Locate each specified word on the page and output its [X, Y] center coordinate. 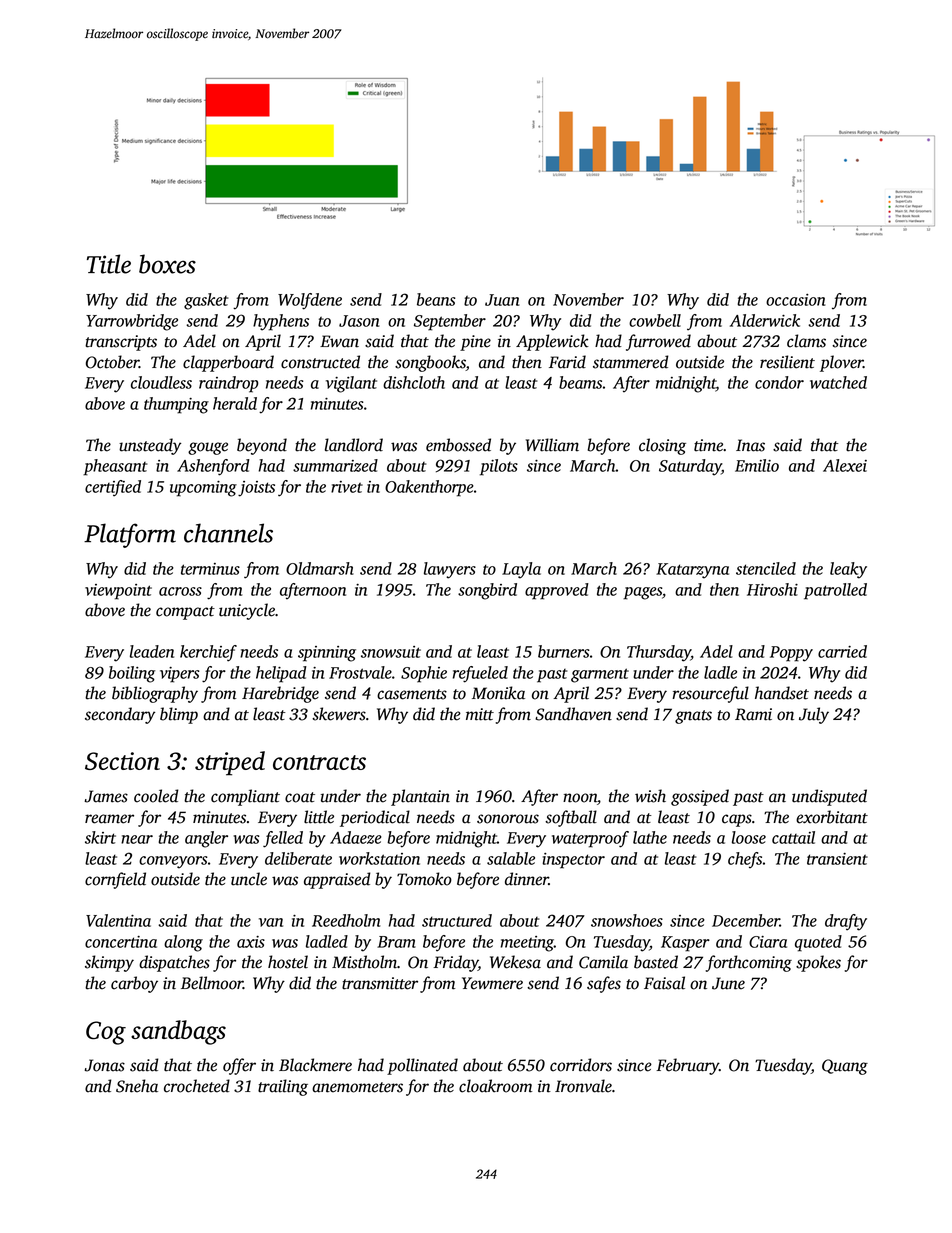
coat [300, 797]
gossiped [700, 797]
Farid [567, 362]
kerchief [208, 653]
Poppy [791, 654]
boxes [167, 264]
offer [239, 1066]
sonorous [508, 819]
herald [235, 403]
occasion [795, 300]
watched [838, 382]
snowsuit [391, 652]
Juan [502, 300]
